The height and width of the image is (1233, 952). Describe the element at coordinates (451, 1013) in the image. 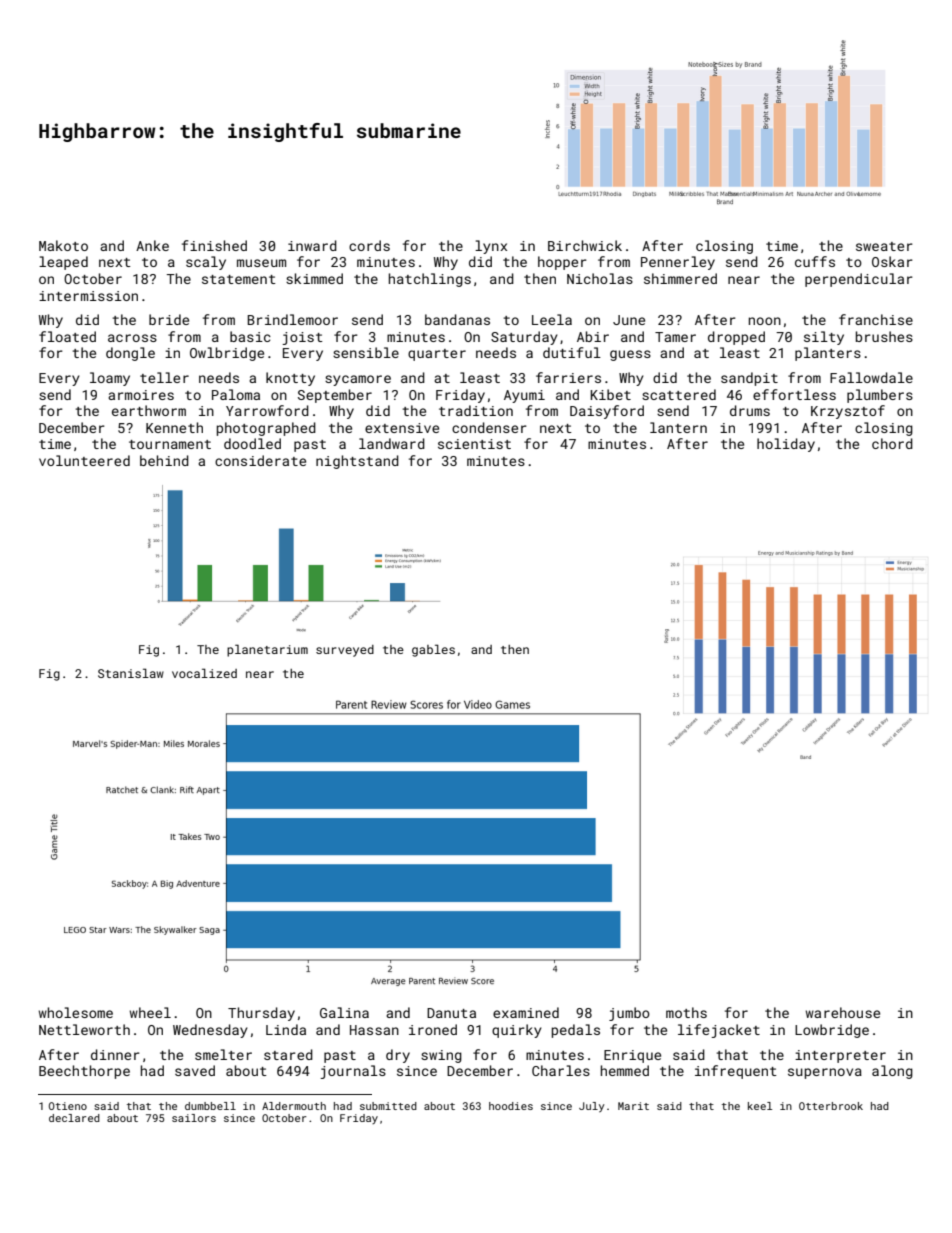

I see `Danuta` at that location.
